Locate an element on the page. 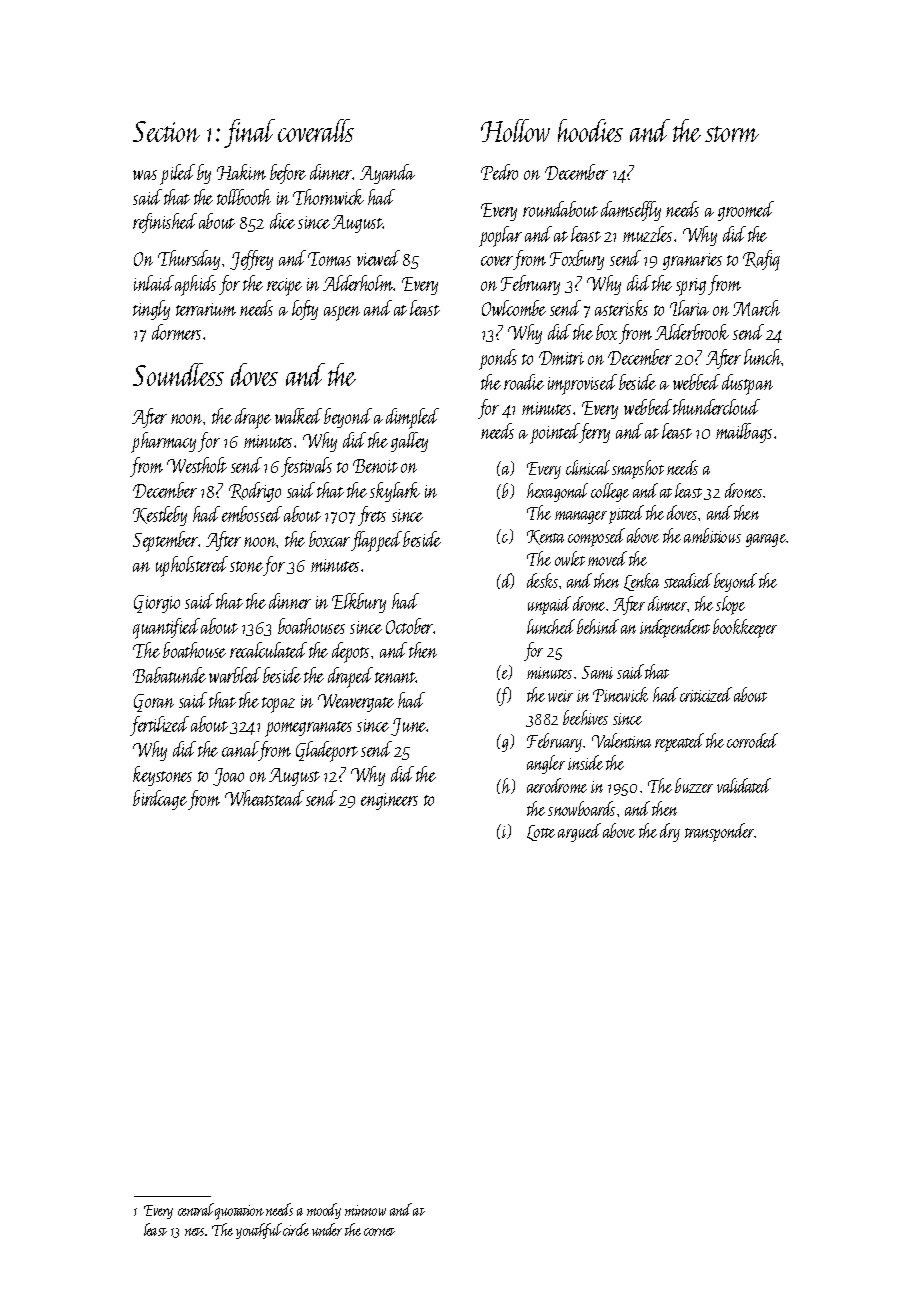  Rodrigo is located at coordinates (255, 492).
